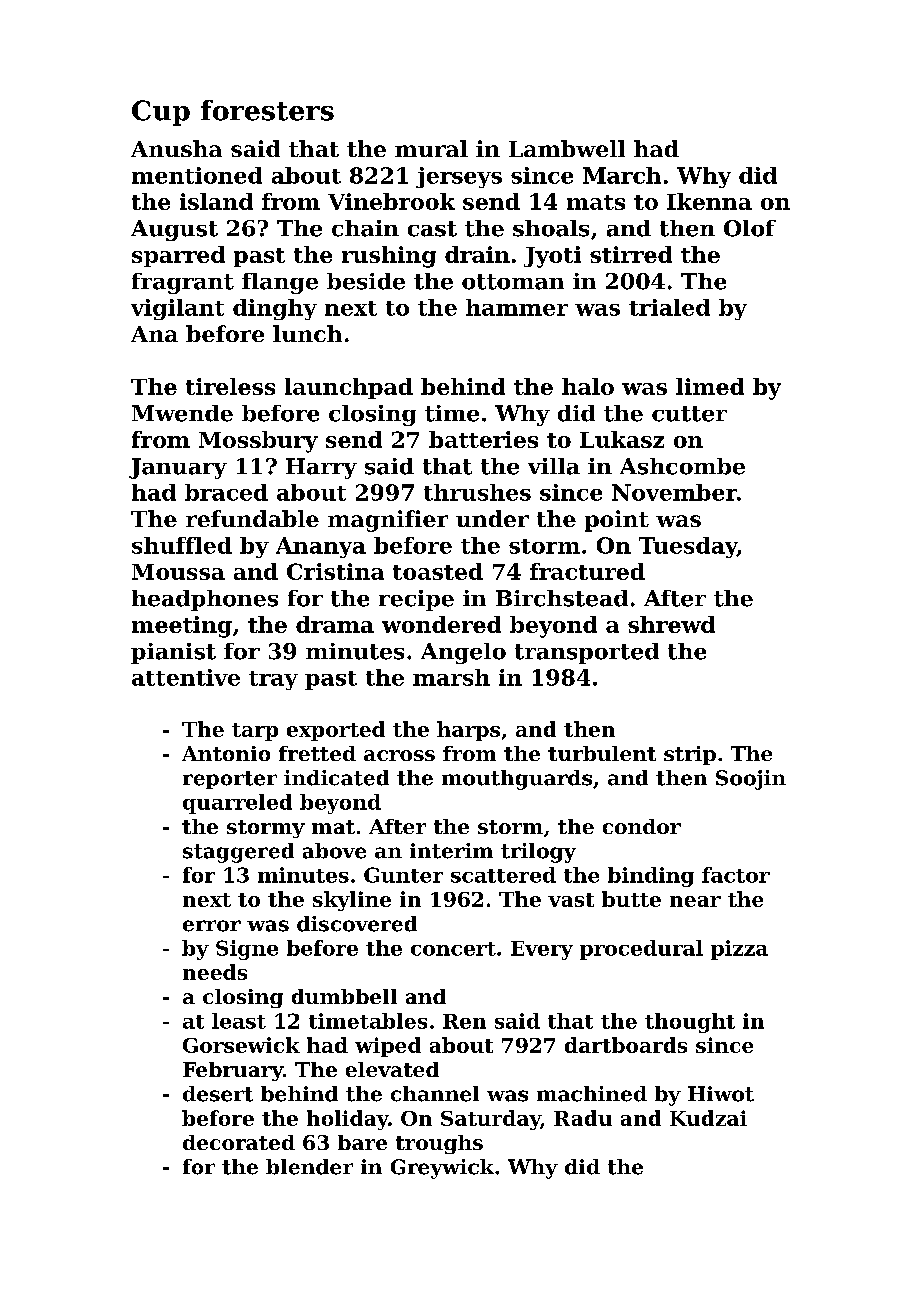  I want to click on Cup, so click(161, 113).
